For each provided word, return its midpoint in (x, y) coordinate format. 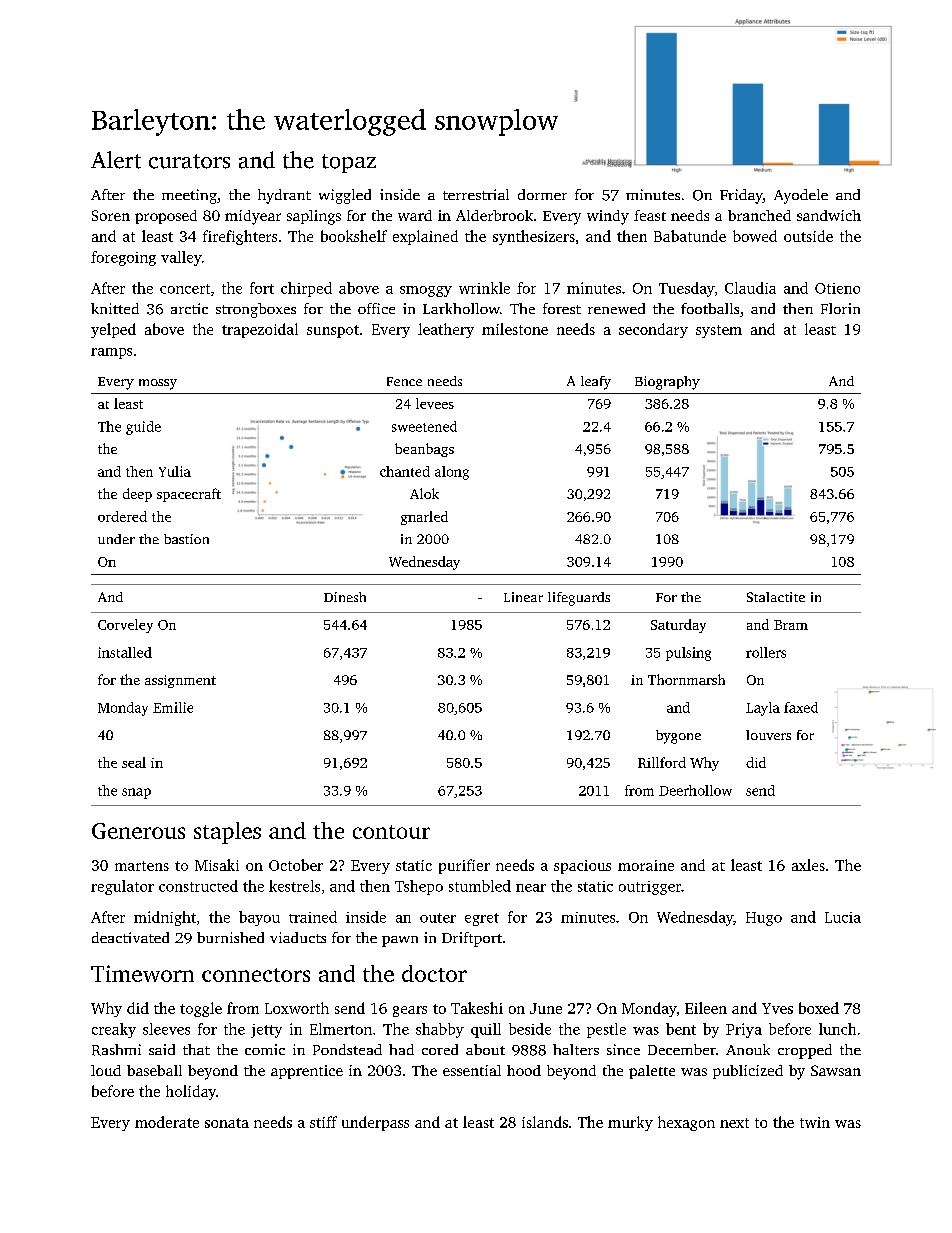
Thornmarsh (686, 679)
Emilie (173, 707)
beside (530, 1029)
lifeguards (579, 599)
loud (106, 1070)
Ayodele (801, 196)
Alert (116, 160)
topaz (349, 163)
